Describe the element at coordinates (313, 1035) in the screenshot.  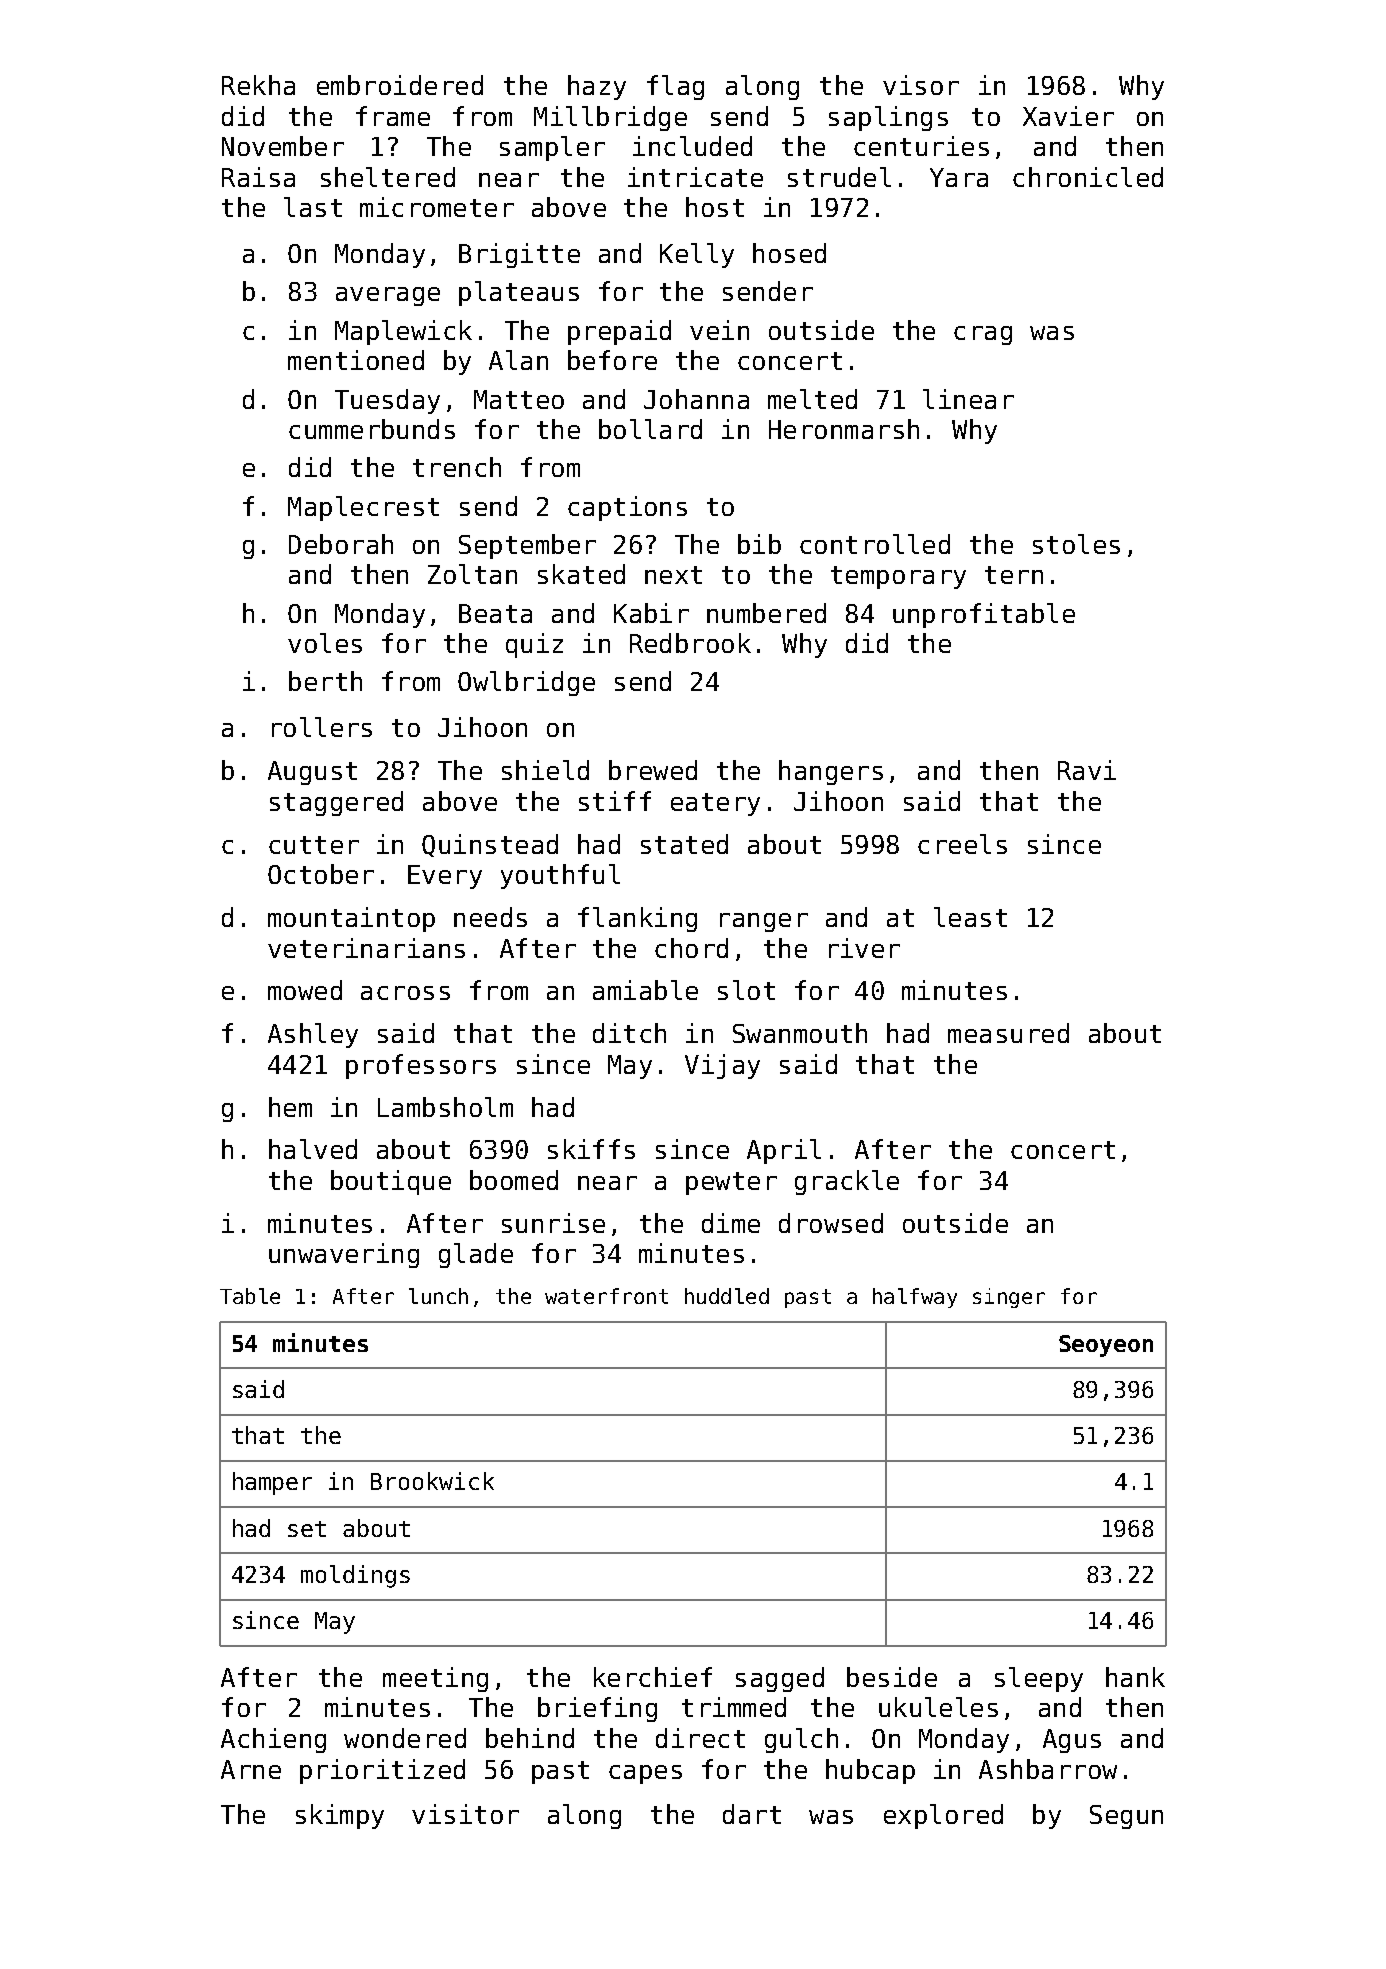
I see `Ashley` at that location.
